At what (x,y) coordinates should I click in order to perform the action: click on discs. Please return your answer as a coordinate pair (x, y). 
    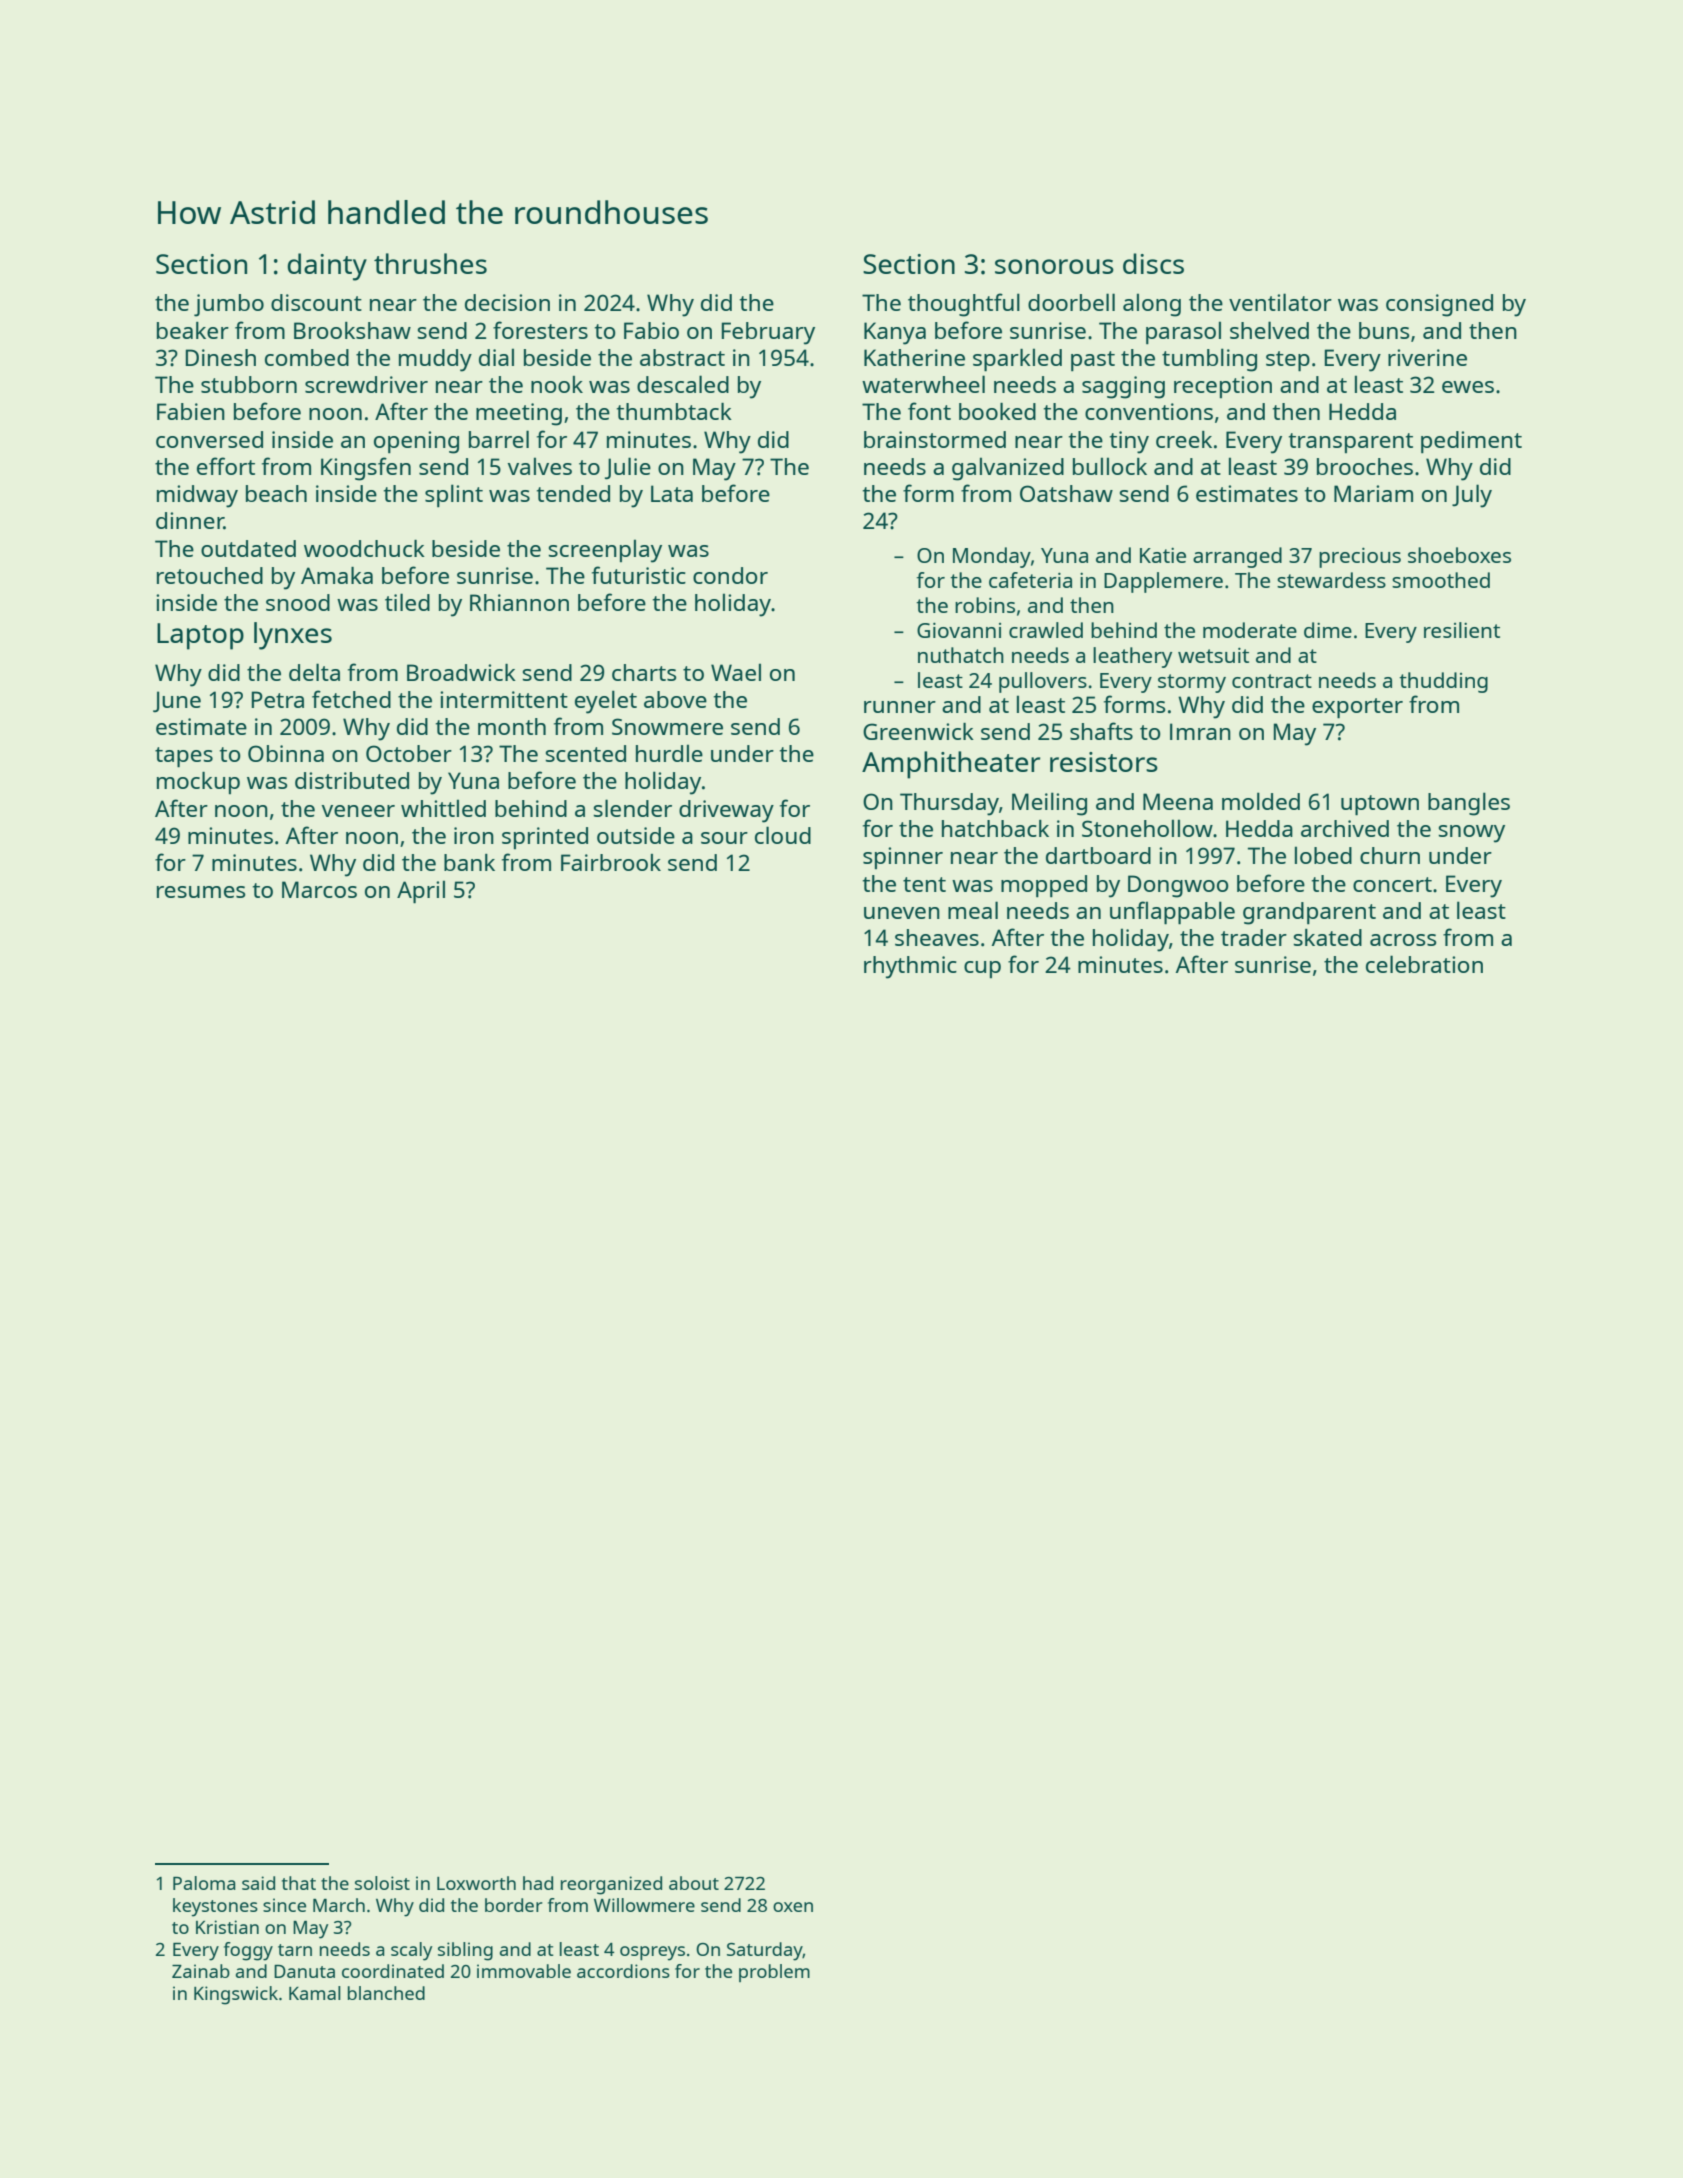
    Looking at the image, I should click on (1153, 263).
